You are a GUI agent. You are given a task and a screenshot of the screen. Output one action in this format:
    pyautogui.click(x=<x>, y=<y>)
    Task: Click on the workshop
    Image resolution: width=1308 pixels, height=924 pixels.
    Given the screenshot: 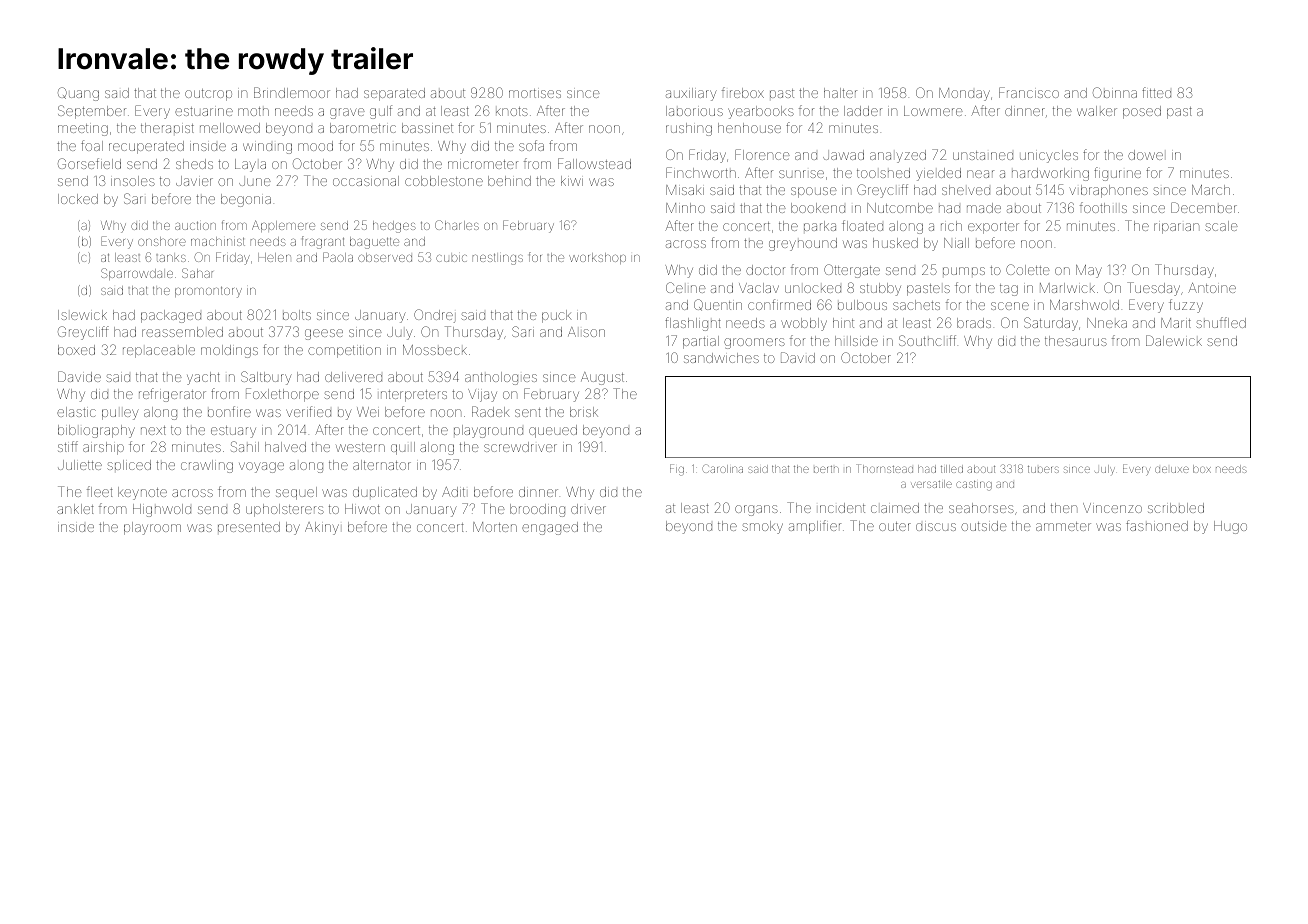 What is the action you would take?
    pyautogui.click(x=597, y=258)
